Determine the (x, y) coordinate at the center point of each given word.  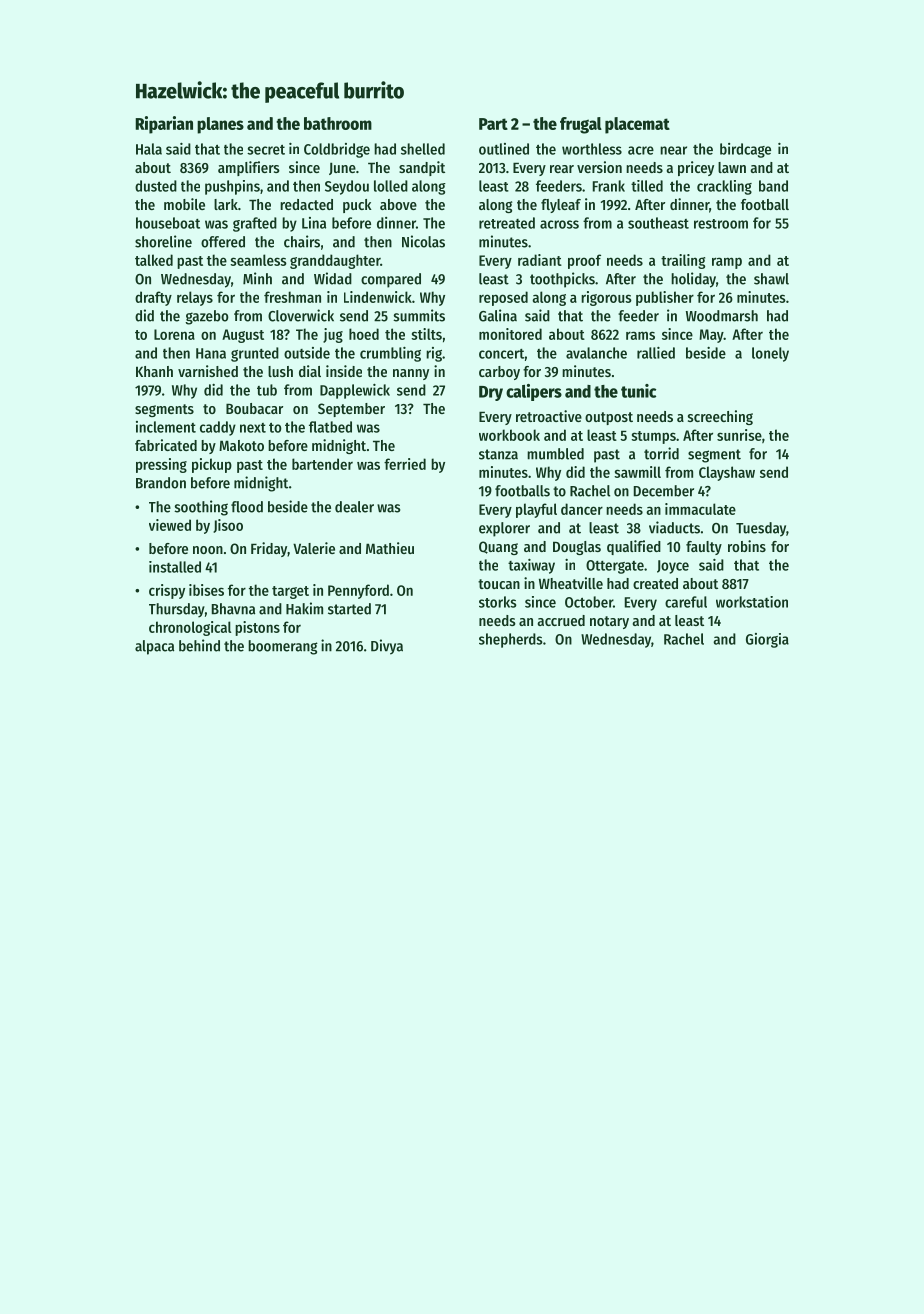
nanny (411, 374)
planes (220, 125)
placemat (637, 125)
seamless (258, 260)
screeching (720, 417)
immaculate (700, 509)
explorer (504, 529)
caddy (218, 428)
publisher (665, 298)
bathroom (338, 123)
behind (199, 645)
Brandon (161, 483)
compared (391, 280)
